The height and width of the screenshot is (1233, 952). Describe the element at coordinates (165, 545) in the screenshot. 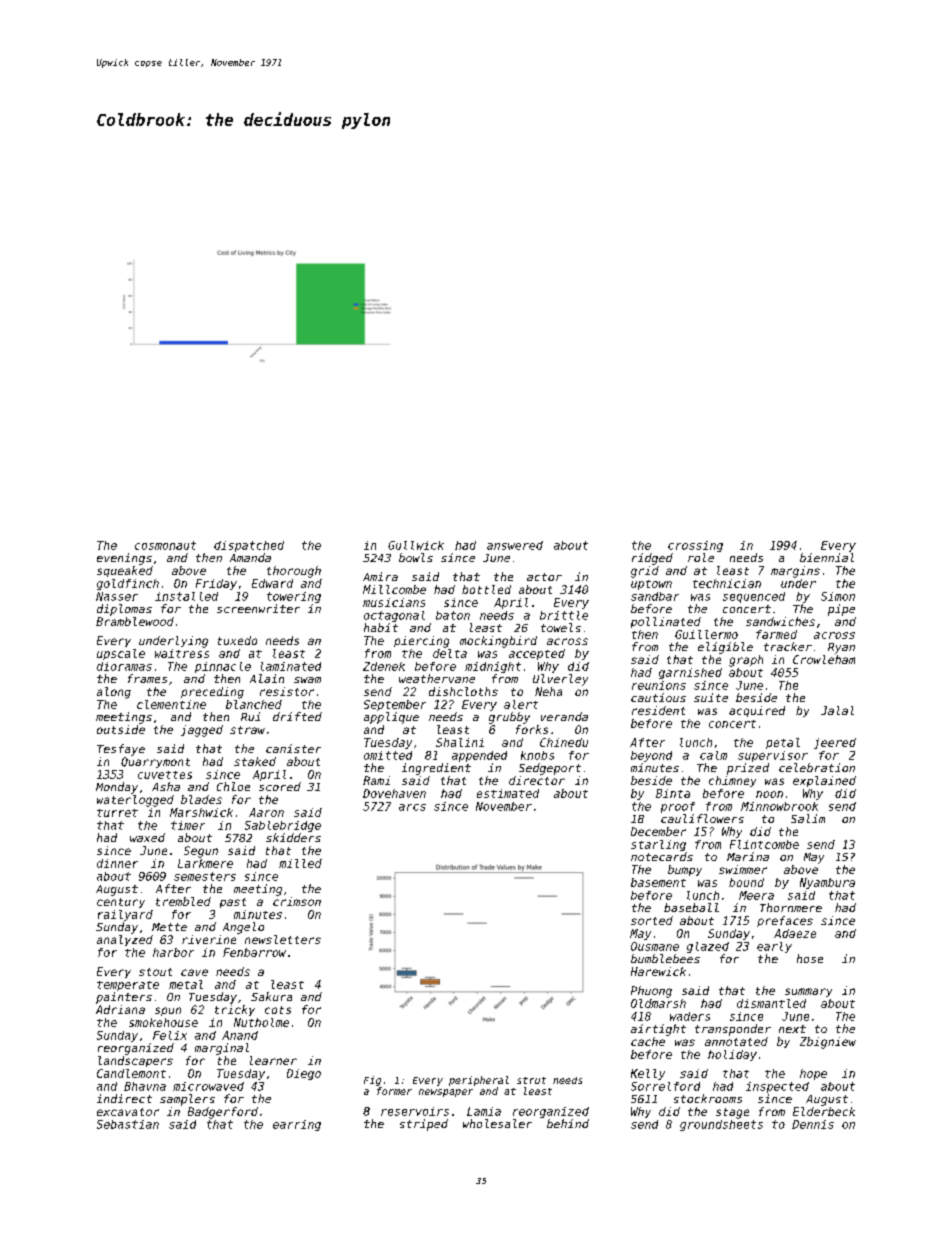

I see `cosmonaut` at that location.
